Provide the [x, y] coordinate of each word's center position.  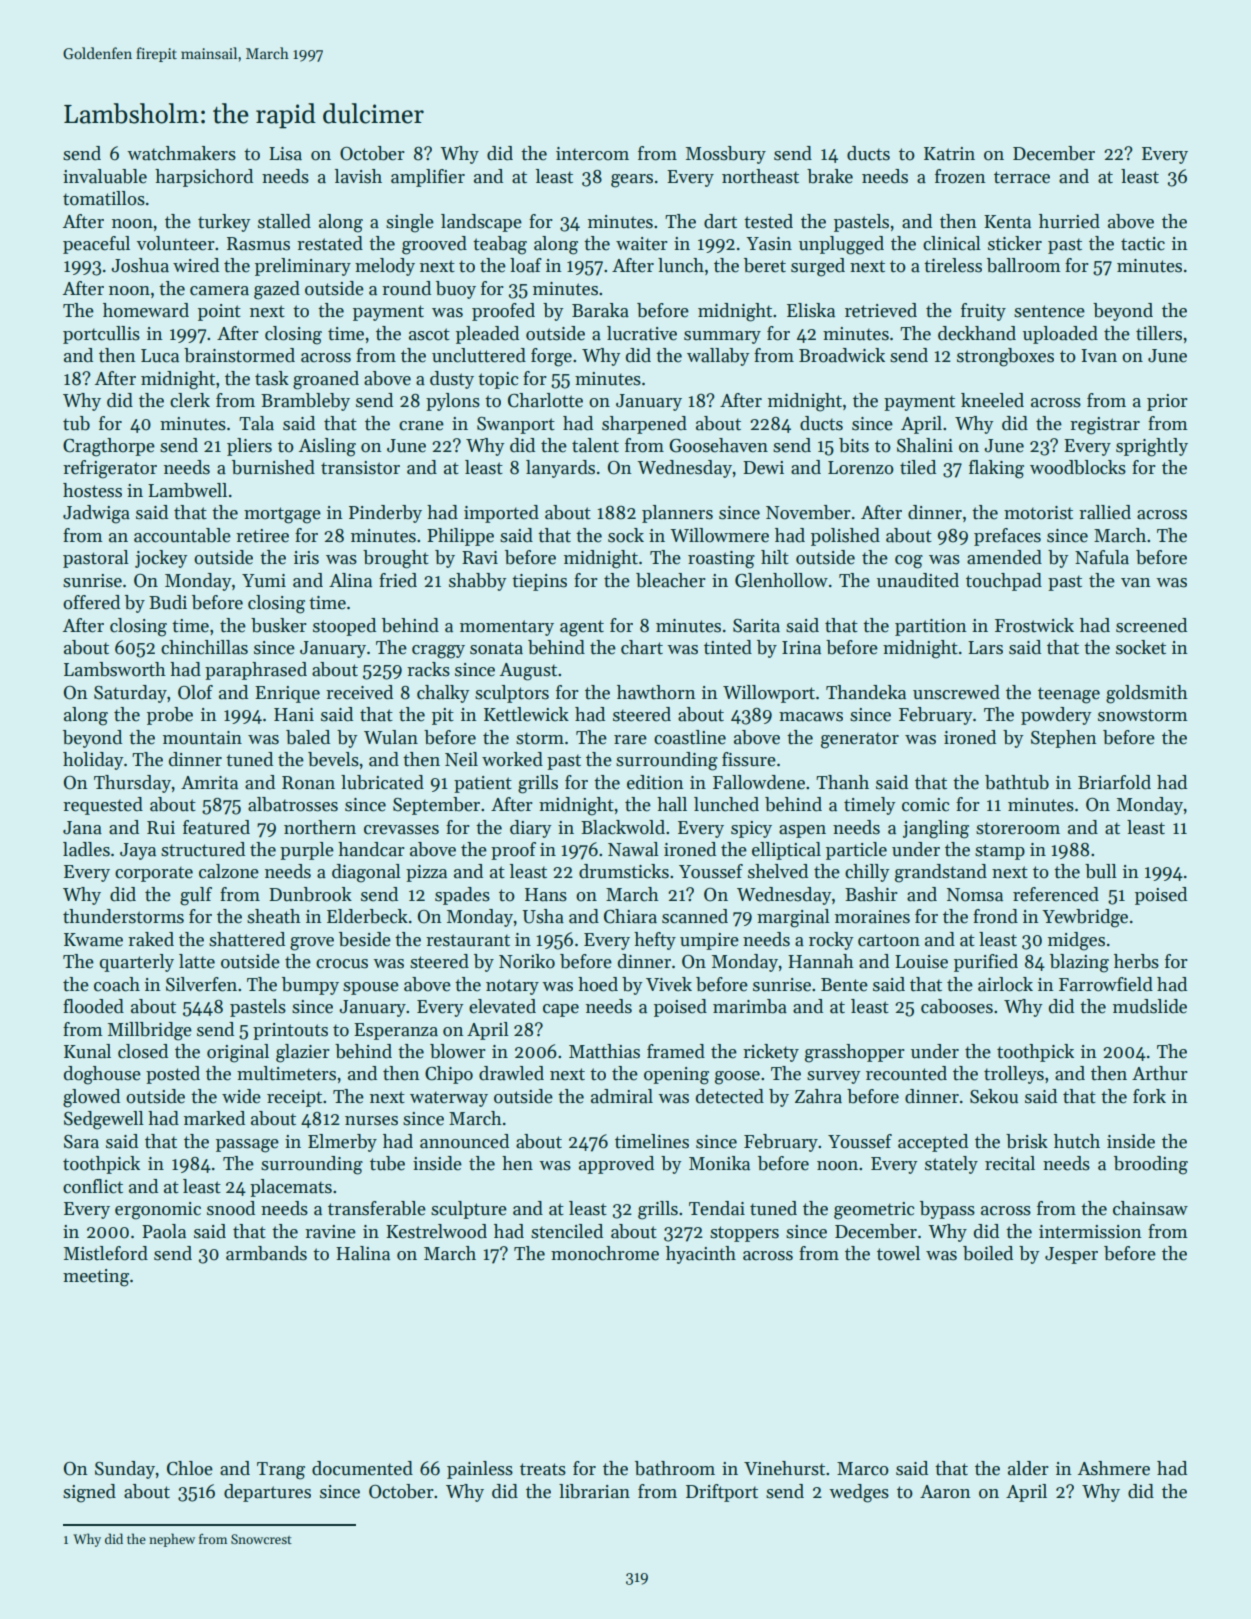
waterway [449, 1099]
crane [421, 426]
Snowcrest [261, 1539]
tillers [1159, 333]
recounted [906, 1073]
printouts [290, 1031]
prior [1167, 402]
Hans [546, 895]
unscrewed [956, 692]
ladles [86, 849]
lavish [358, 176]
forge [551, 357]
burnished [273, 467]
